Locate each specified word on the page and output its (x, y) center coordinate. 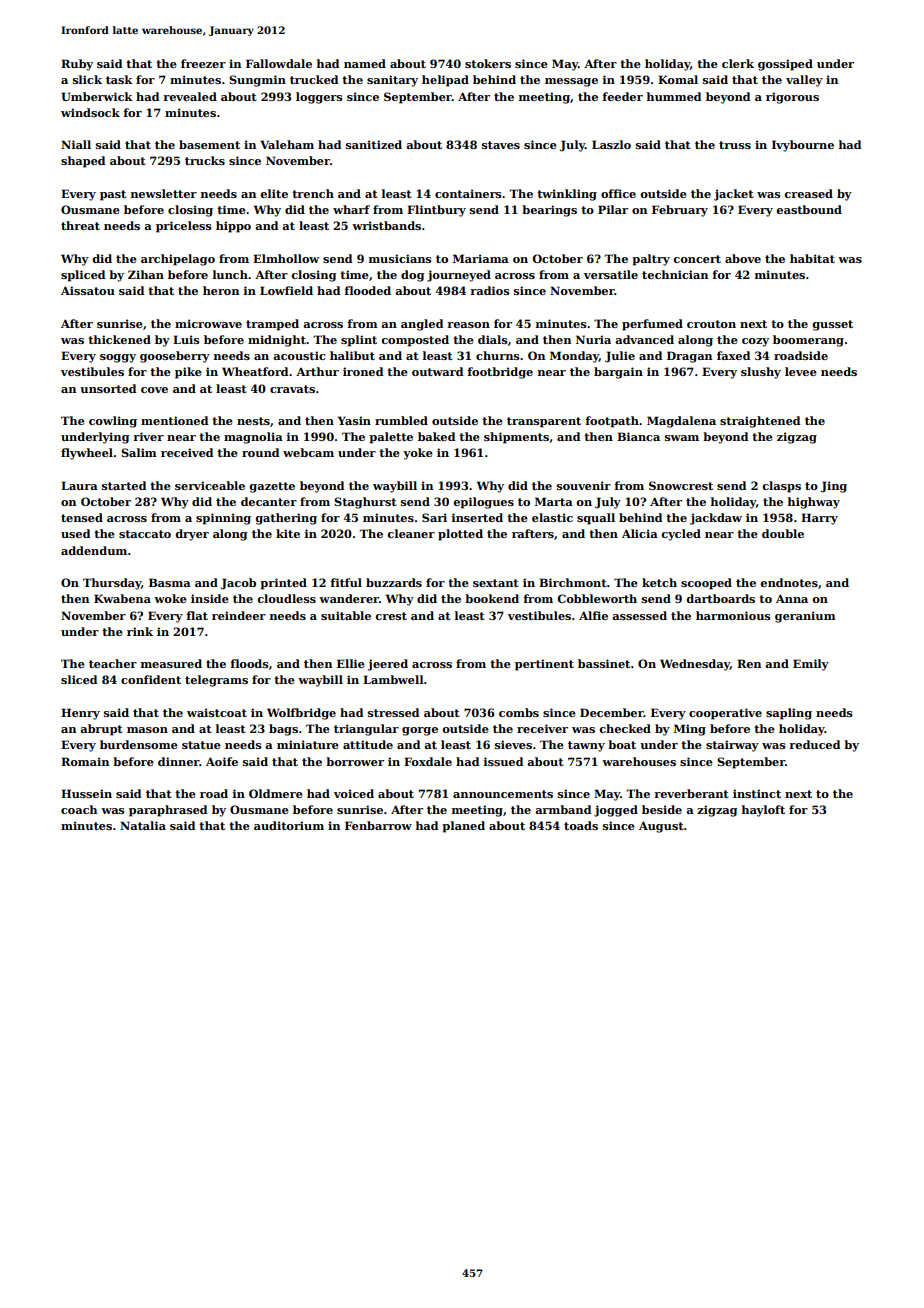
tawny (586, 746)
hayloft (763, 811)
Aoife (222, 761)
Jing (834, 487)
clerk (738, 63)
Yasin (354, 420)
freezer (203, 63)
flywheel (87, 454)
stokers (488, 63)
